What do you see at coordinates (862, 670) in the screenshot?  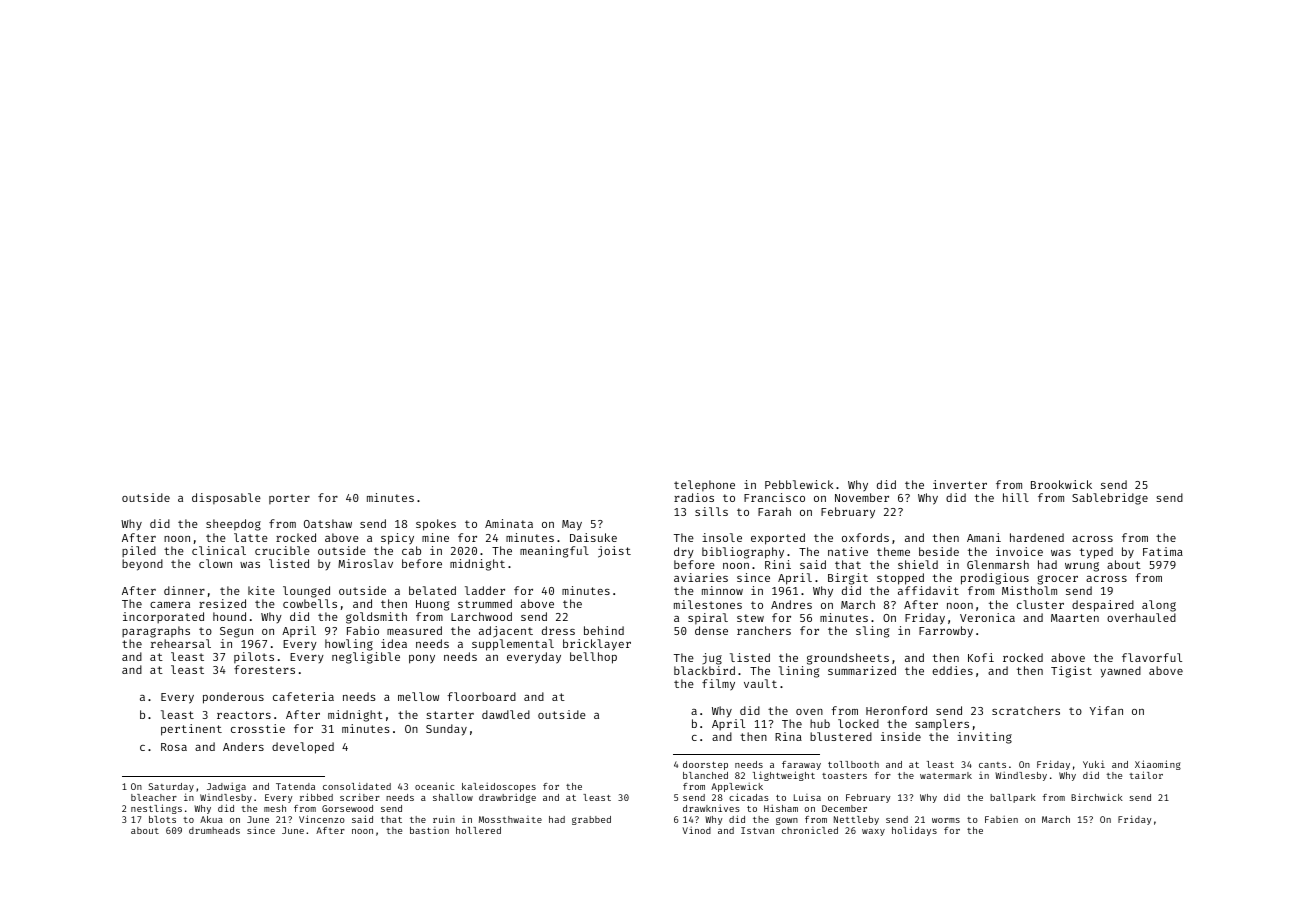 I see `summarized` at bounding box center [862, 670].
